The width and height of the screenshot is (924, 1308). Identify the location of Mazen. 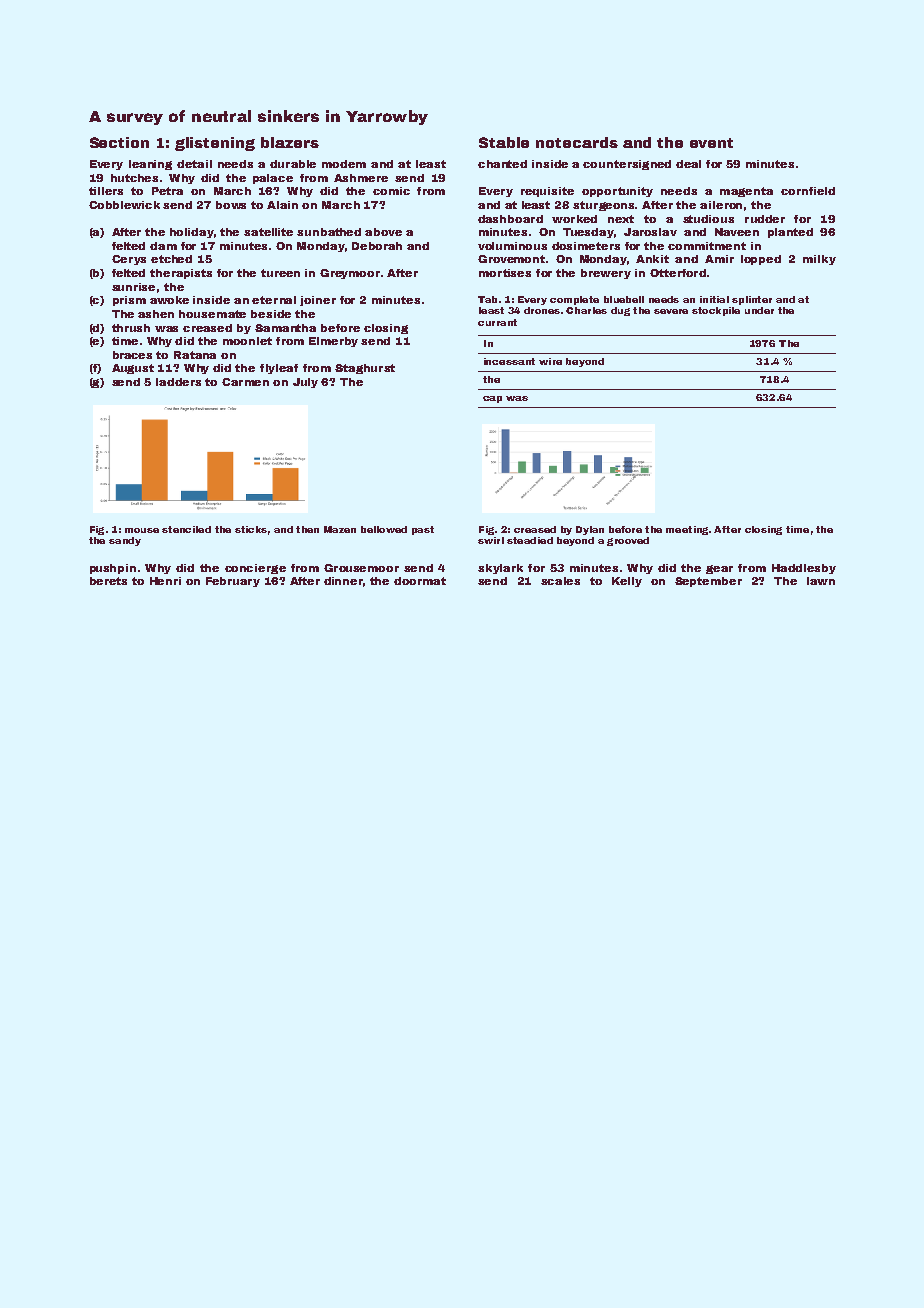
(340, 529).
